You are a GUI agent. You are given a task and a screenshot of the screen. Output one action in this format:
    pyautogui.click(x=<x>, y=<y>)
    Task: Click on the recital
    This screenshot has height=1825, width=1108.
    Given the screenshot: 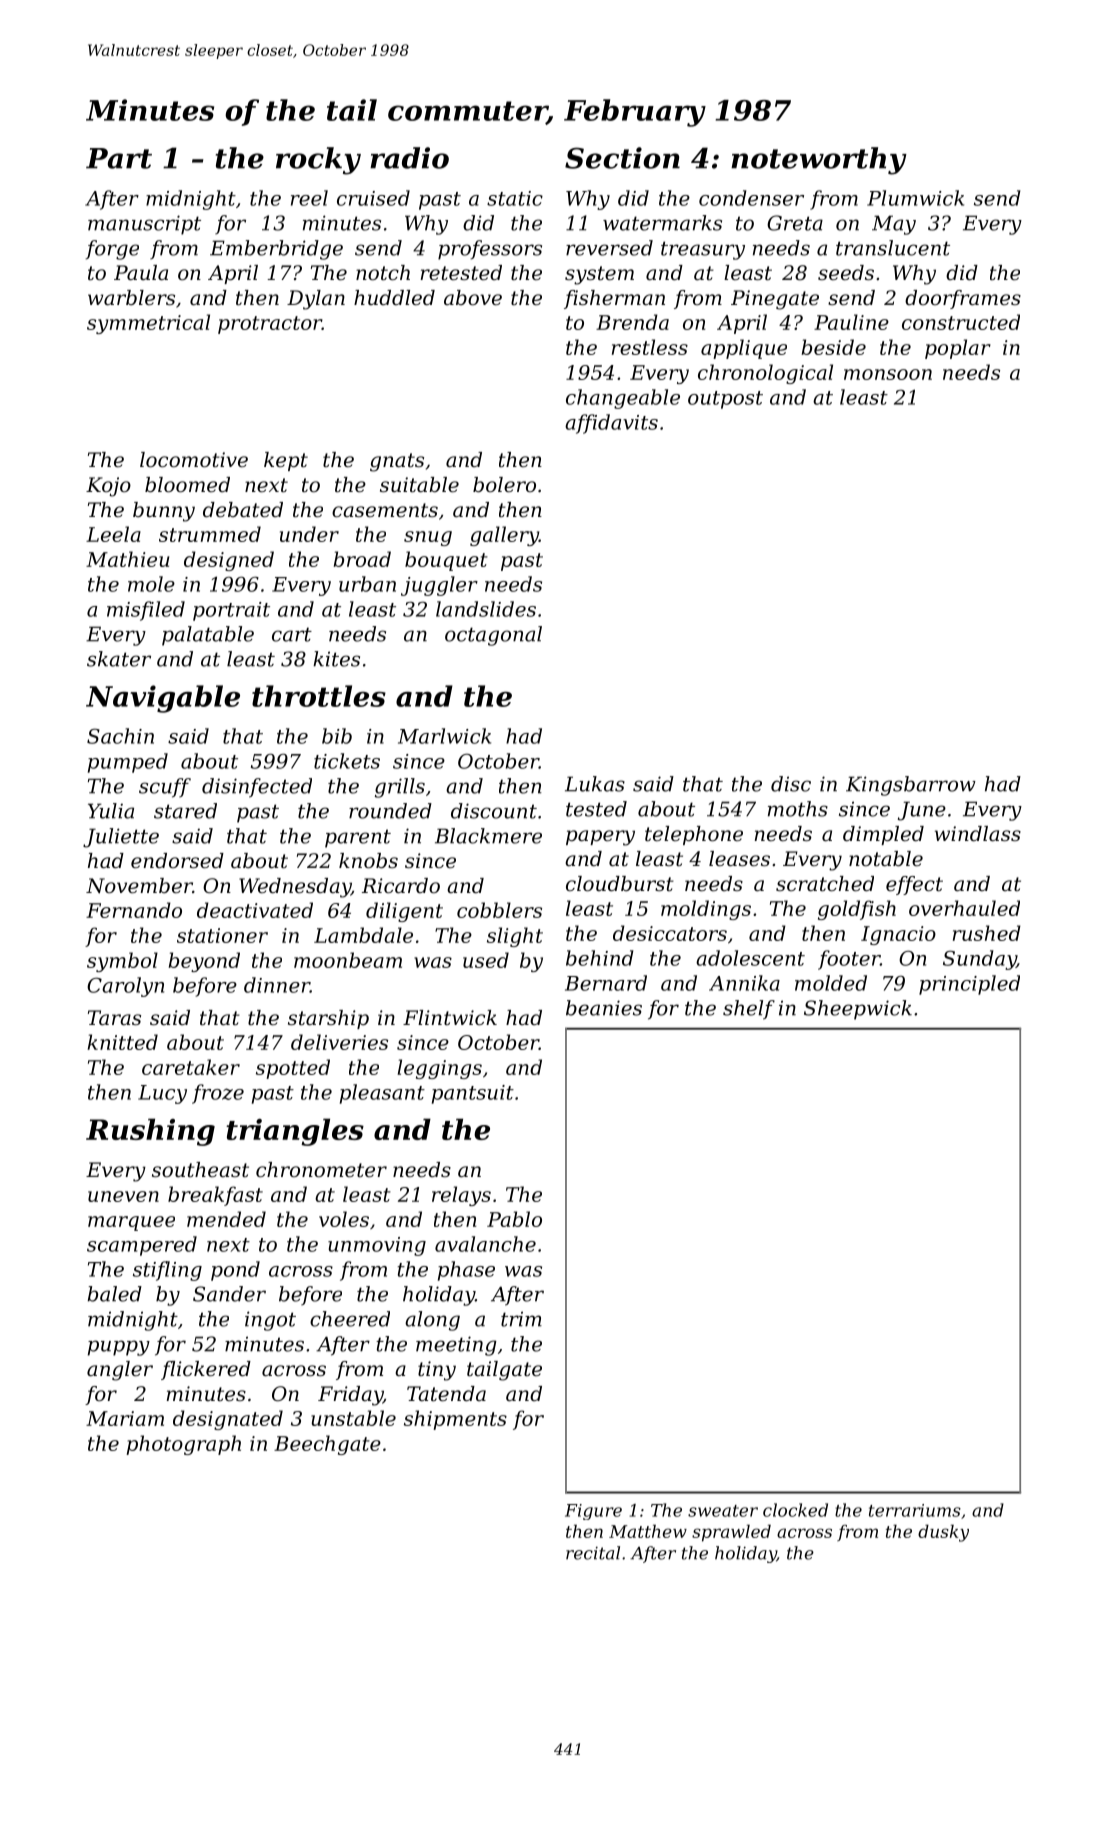 What is the action you would take?
    pyautogui.click(x=593, y=1553)
